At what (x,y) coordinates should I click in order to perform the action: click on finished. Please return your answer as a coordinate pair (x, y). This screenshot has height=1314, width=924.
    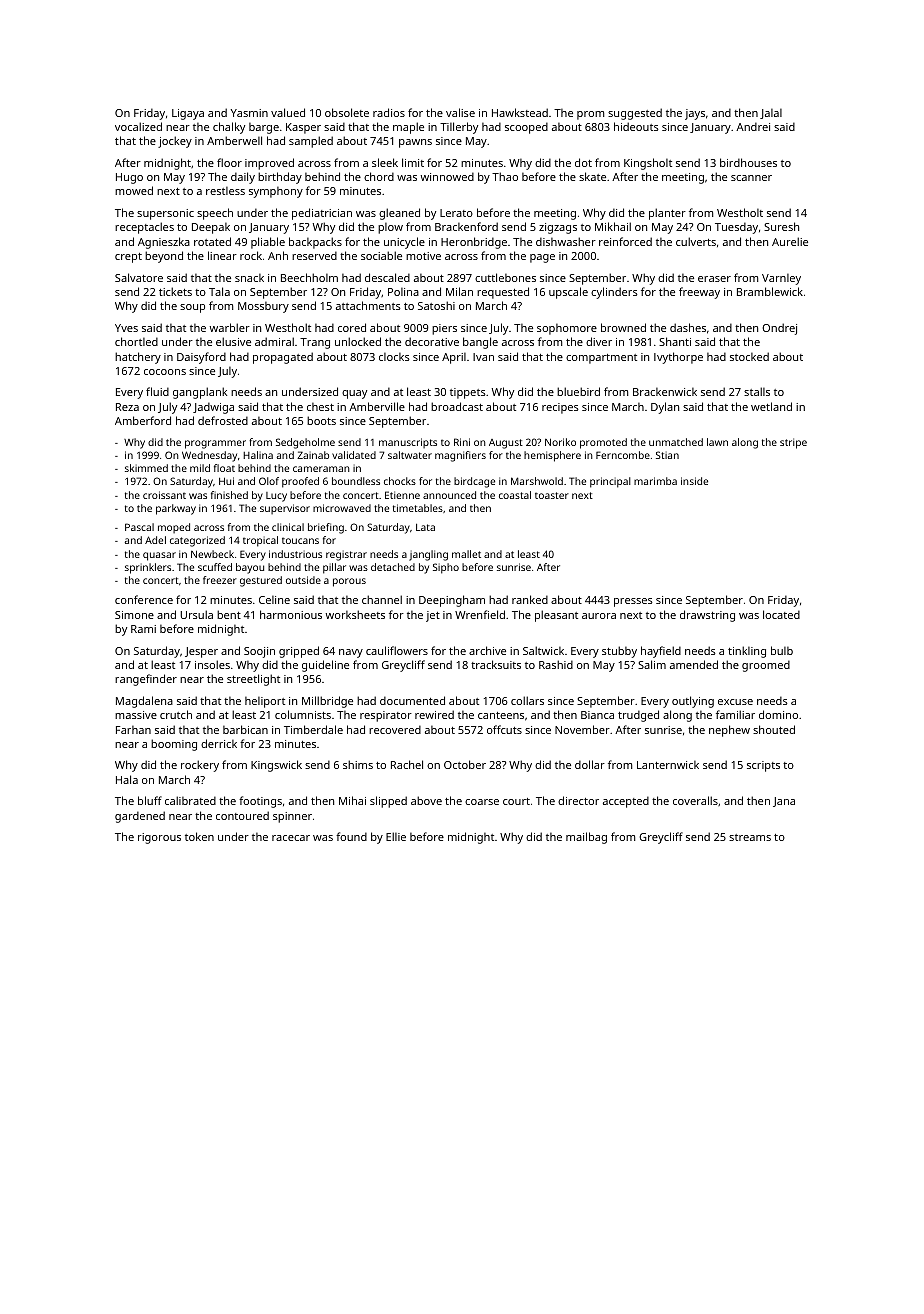
    Looking at the image, I should click on (229, 495).
